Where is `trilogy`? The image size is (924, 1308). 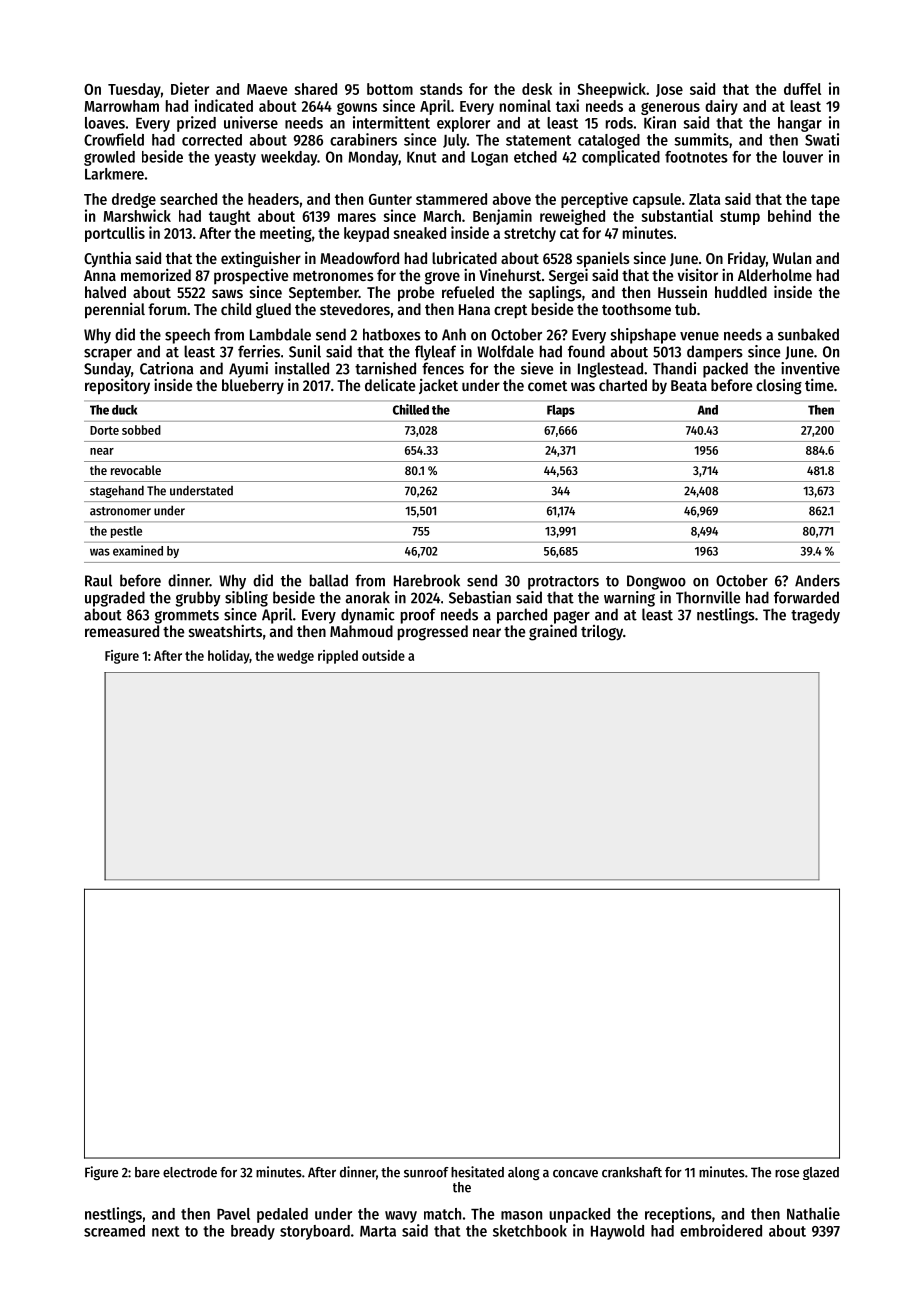
trilogy is located at coordinates (602, 633).
